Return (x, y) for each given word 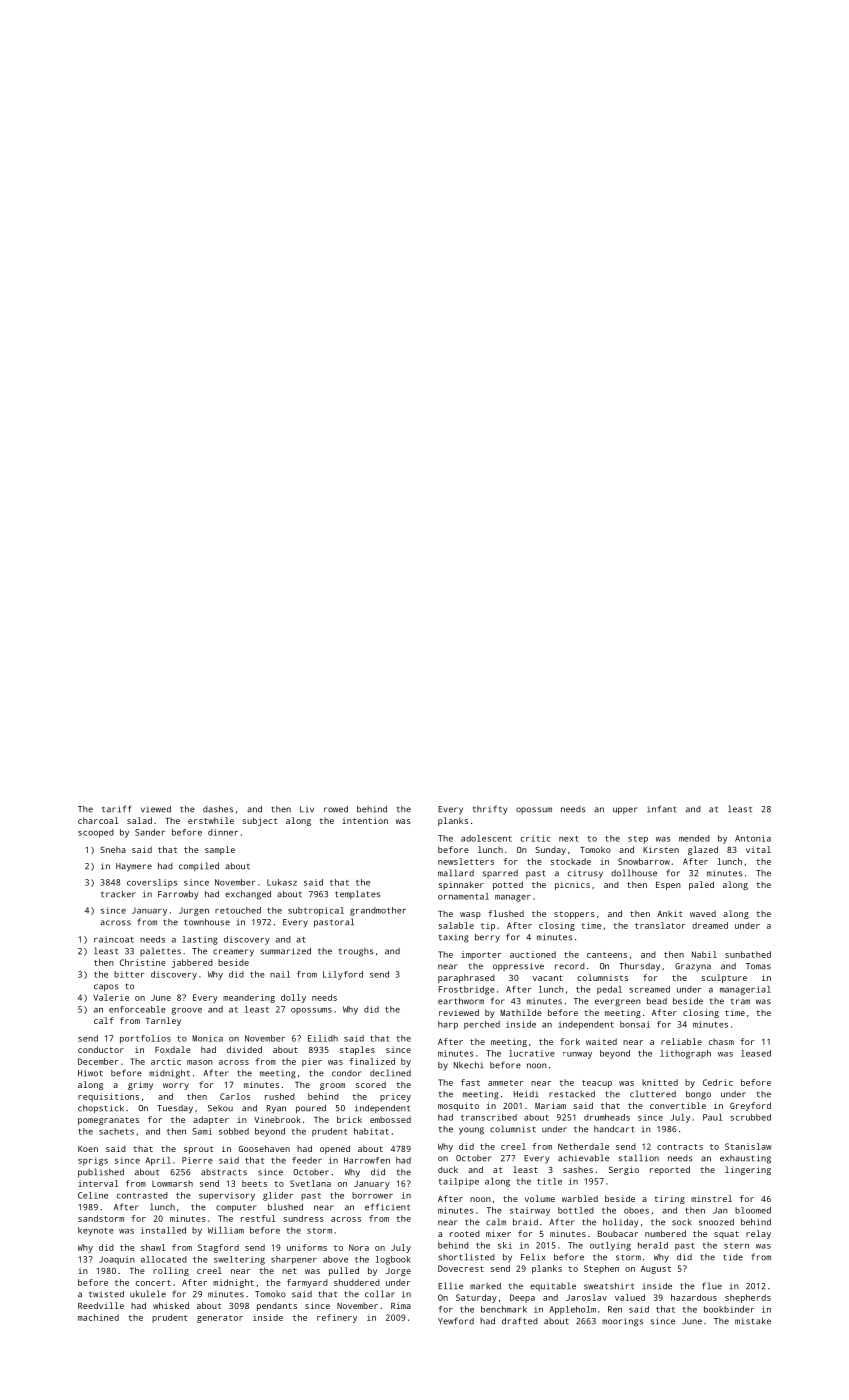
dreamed (710, 925)
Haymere (134, 867)
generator (220, 1319)
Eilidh (323, 1038)
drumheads (607, 1117)
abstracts (224, 1172)
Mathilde (521, 1012)
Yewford (456, 1321)
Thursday (639, 967)
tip (488, 926)
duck (448, 1169)
